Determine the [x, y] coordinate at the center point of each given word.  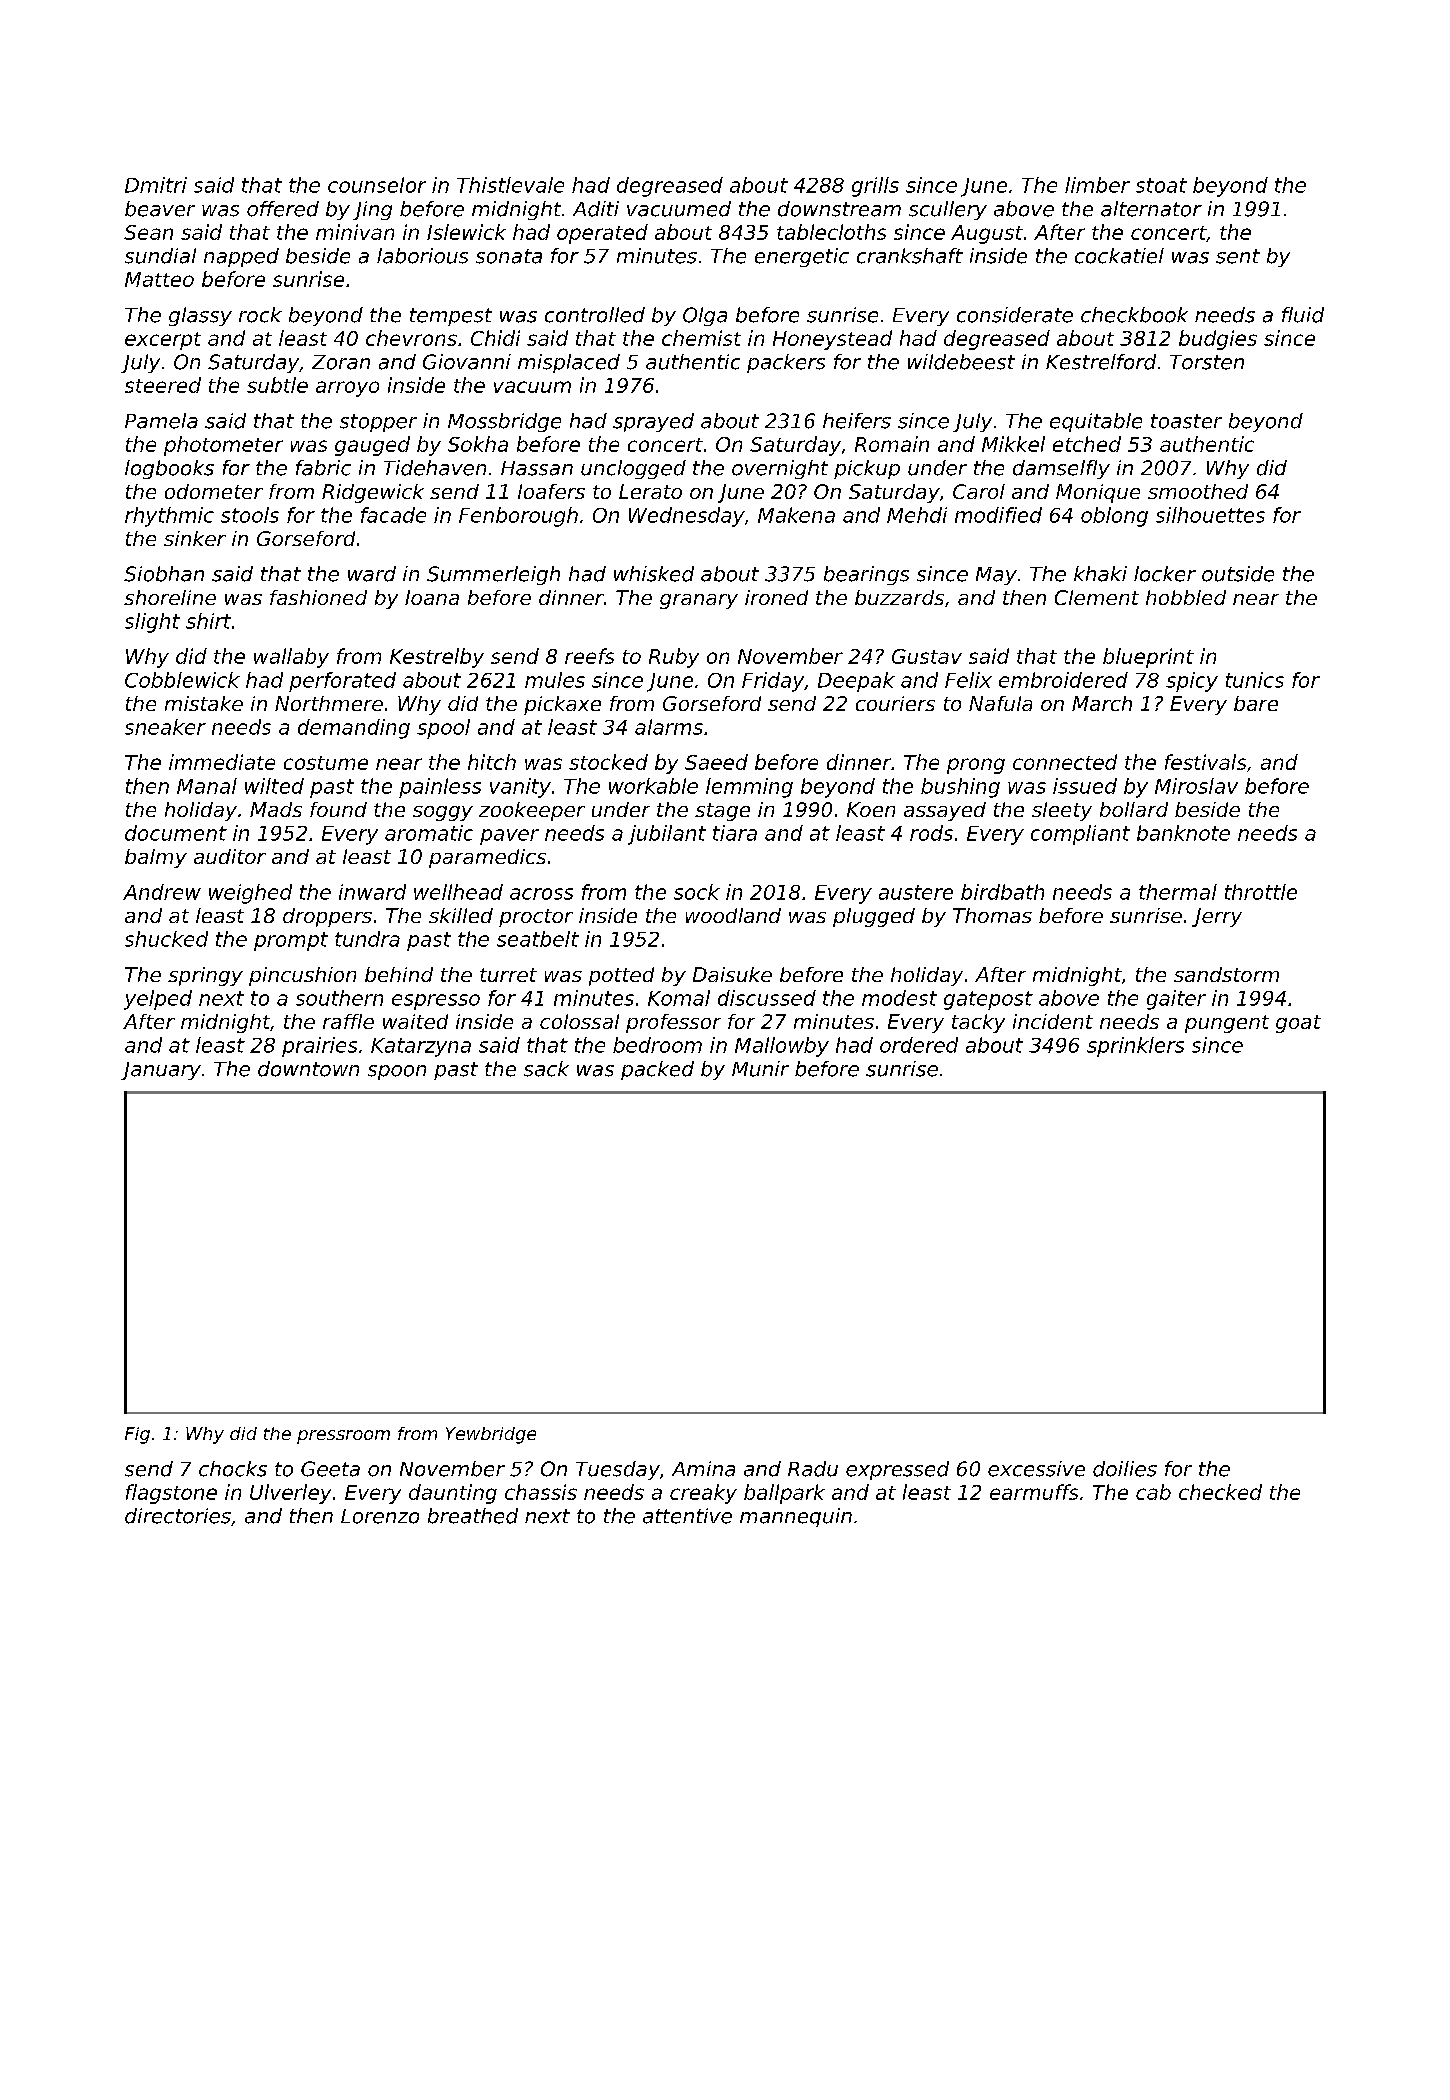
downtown [308, 1069]
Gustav [927, 656]
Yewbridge [491, 1435]
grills [875, 187]
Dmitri [156, 185]
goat [1298, 1024]
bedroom [657, 1045]
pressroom [343, 1437]
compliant [1080, 835]
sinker [195, 538]
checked [1220, 1492]
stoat [1161, 185]
